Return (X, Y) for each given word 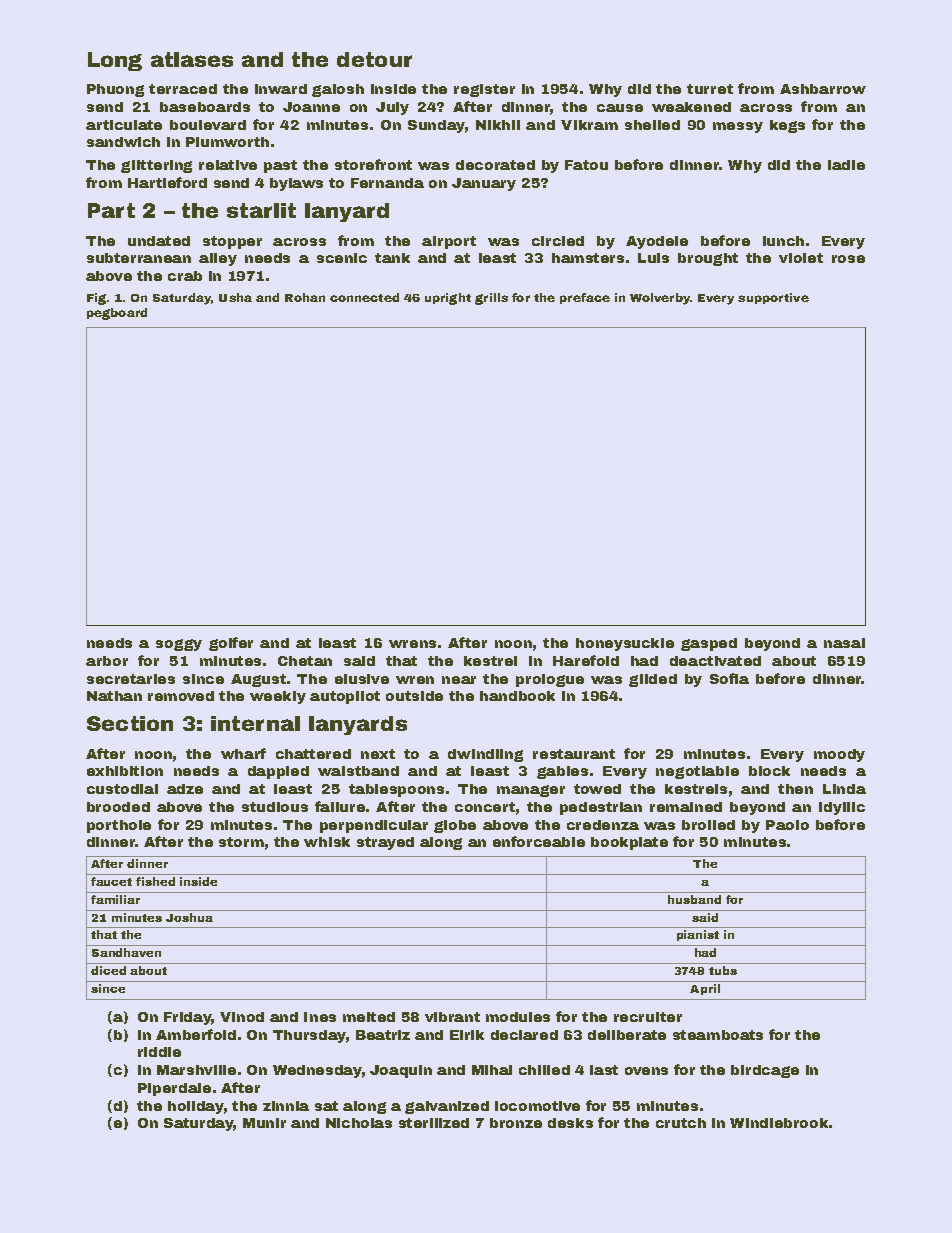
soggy (179, 645)
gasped (709, 644)
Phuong (115, 90)
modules (518, 1017)
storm (241, 842)
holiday (196, 1107)
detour (374, 59)
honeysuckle (625, 644)
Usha (235, 297)
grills (491, 299)
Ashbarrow (823, 89)
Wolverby (660, 299)
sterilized (434, 1123)
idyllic (842, 808)
